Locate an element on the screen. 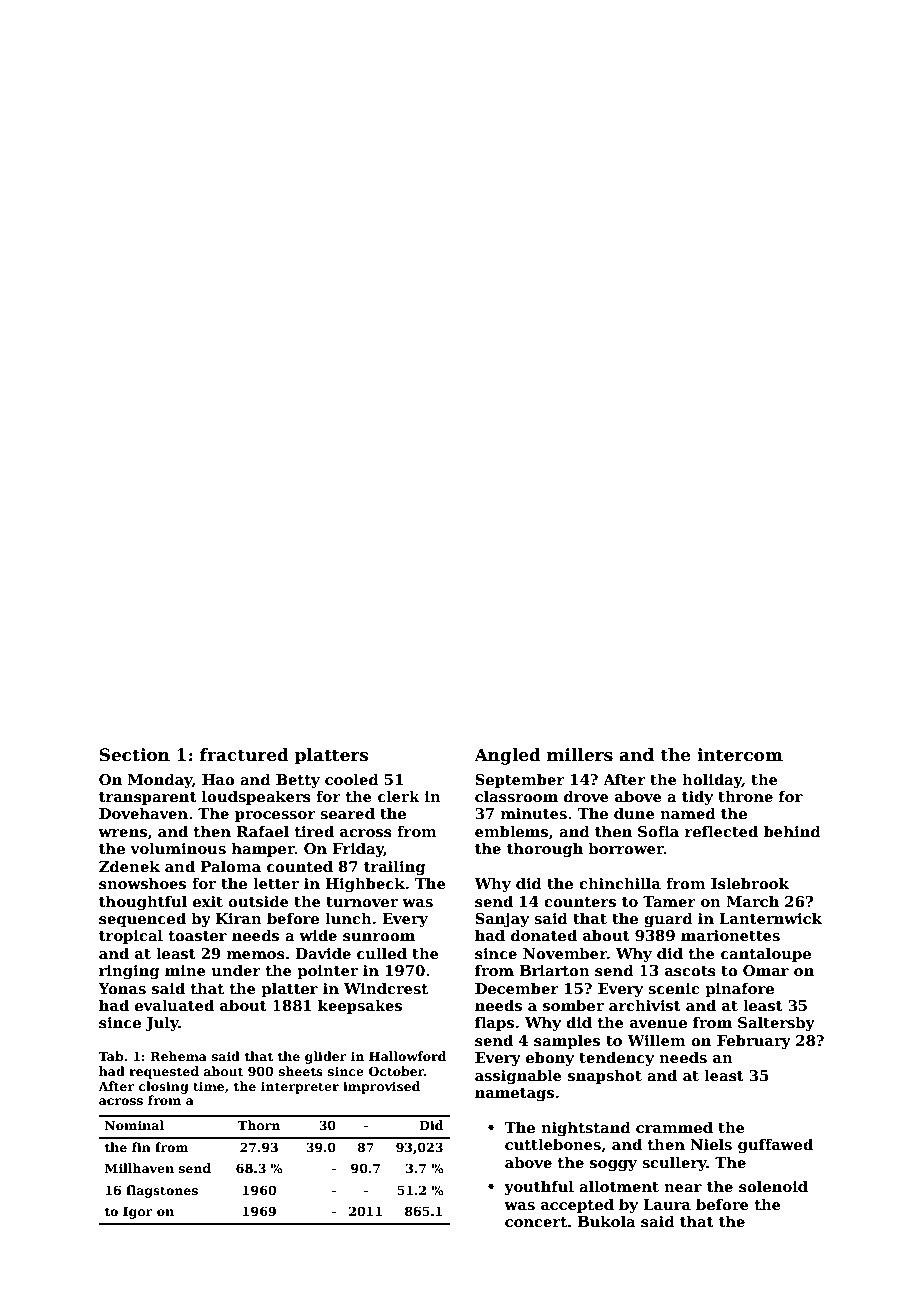  Thorn is located at coordinates (259, 1125).
